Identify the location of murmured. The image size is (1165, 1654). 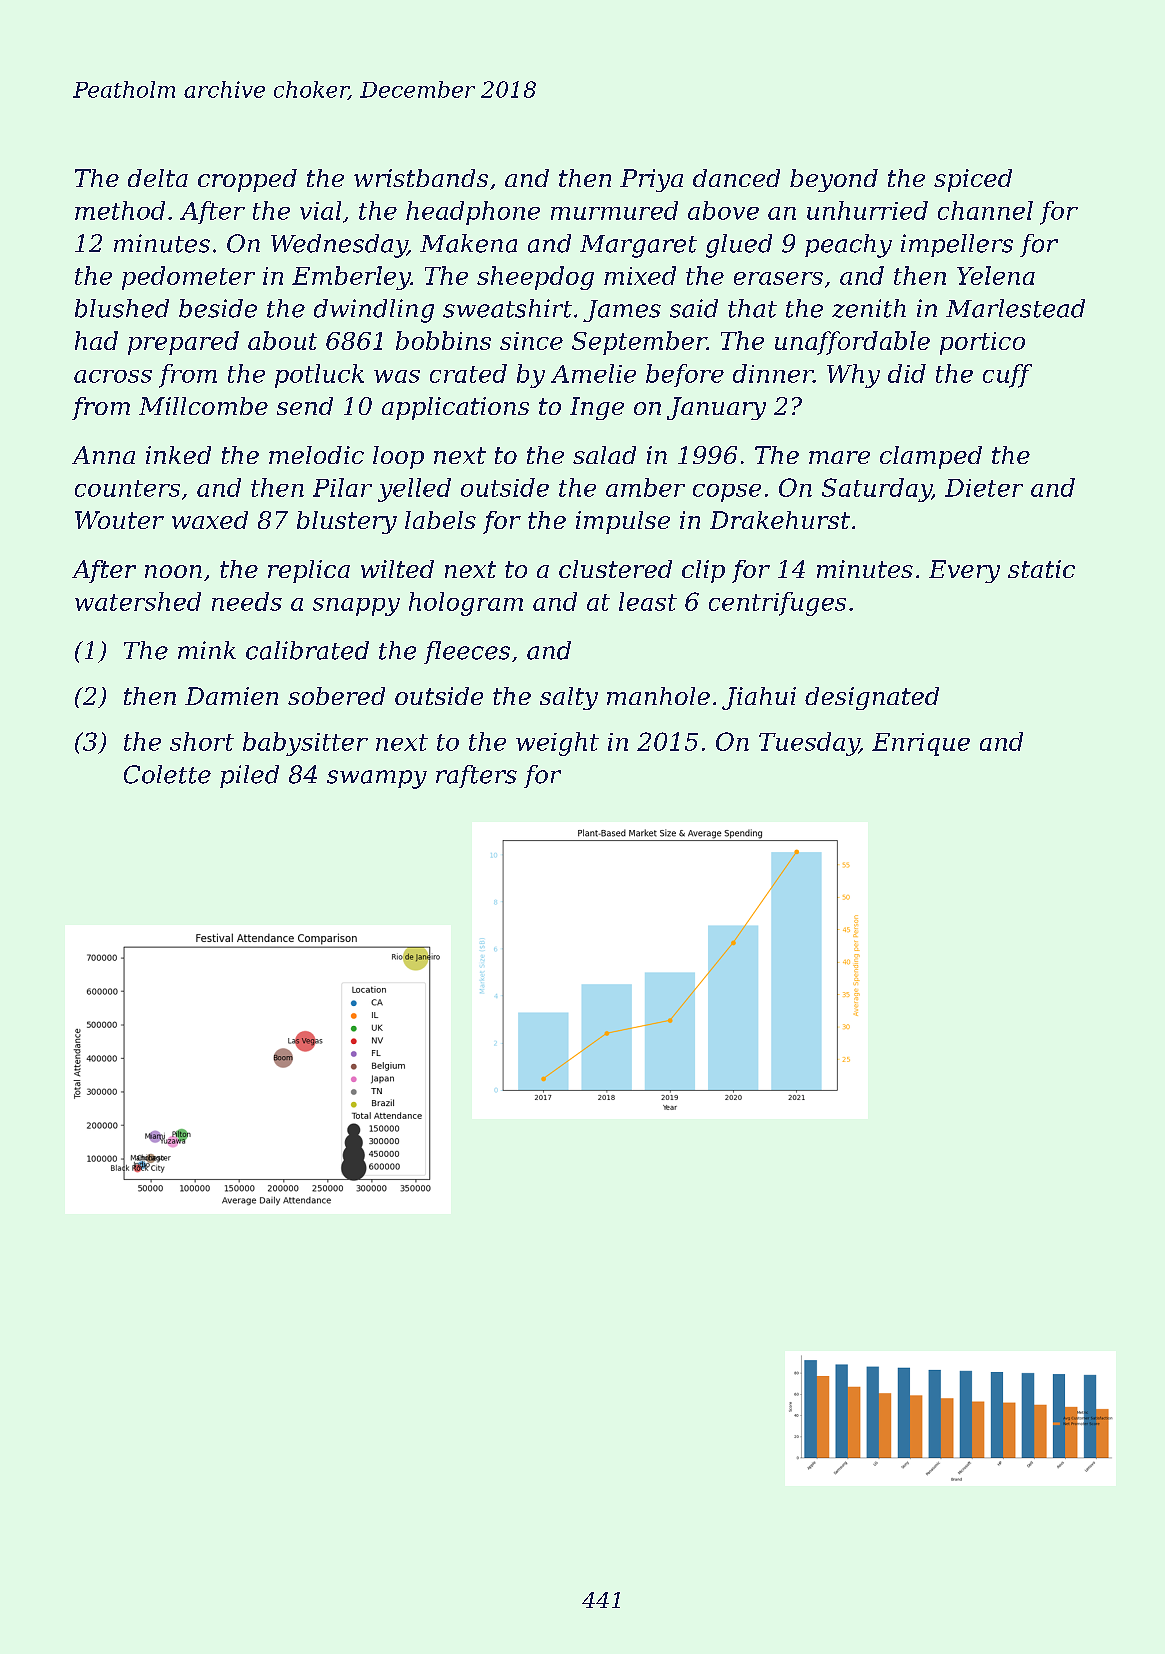
(614, 210).
